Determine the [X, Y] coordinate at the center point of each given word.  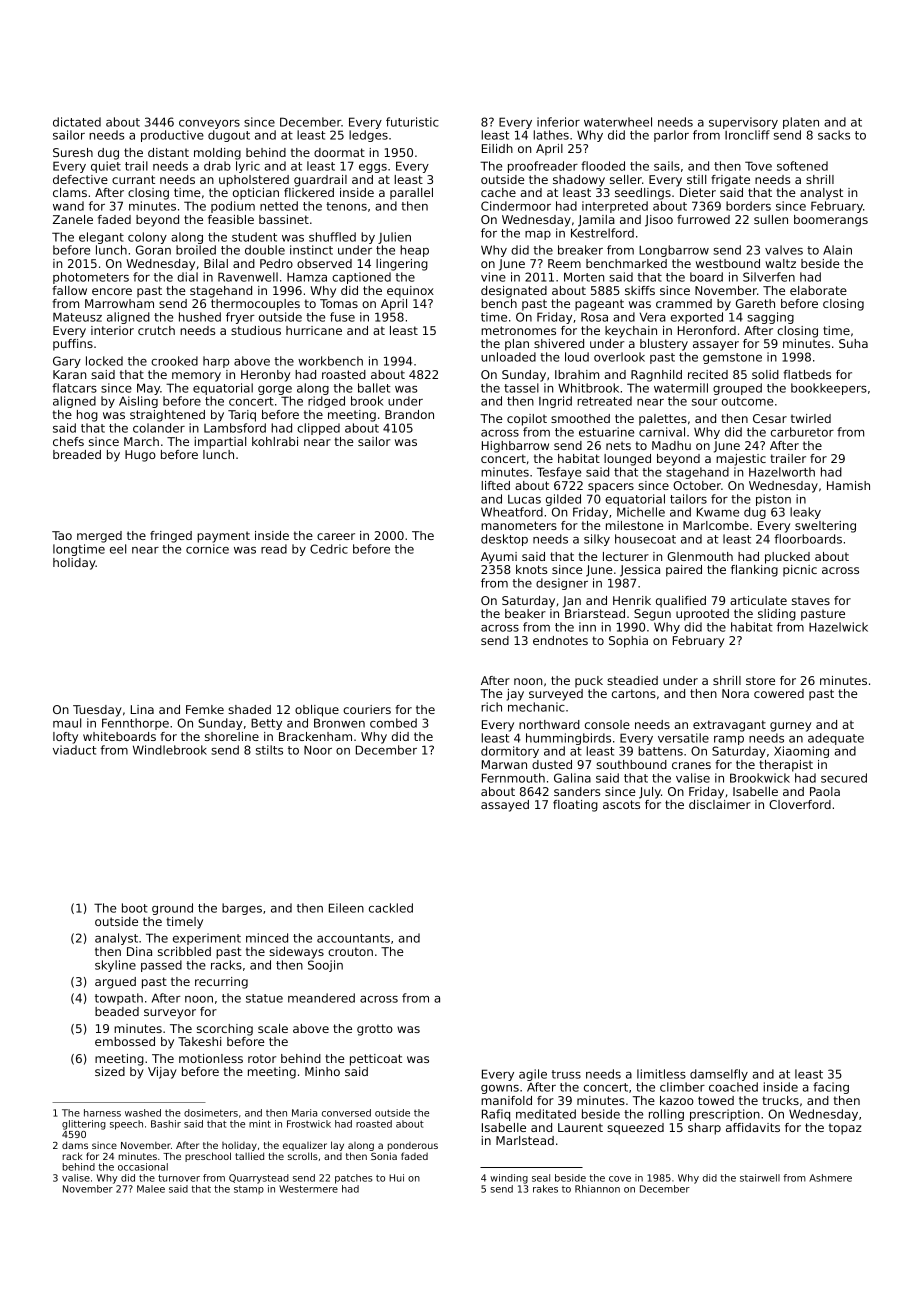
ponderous [413, 1146]
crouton [350, 951]
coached [733, 1087]
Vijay [162, 1073]
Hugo [140, 456]
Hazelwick [838, 627]
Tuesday [97, 711]
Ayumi [499, 558]
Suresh [73, 152]
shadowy [579, 181]
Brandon [409, 414]
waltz [781, 263]
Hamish [848, 485]
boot [135, 908]
